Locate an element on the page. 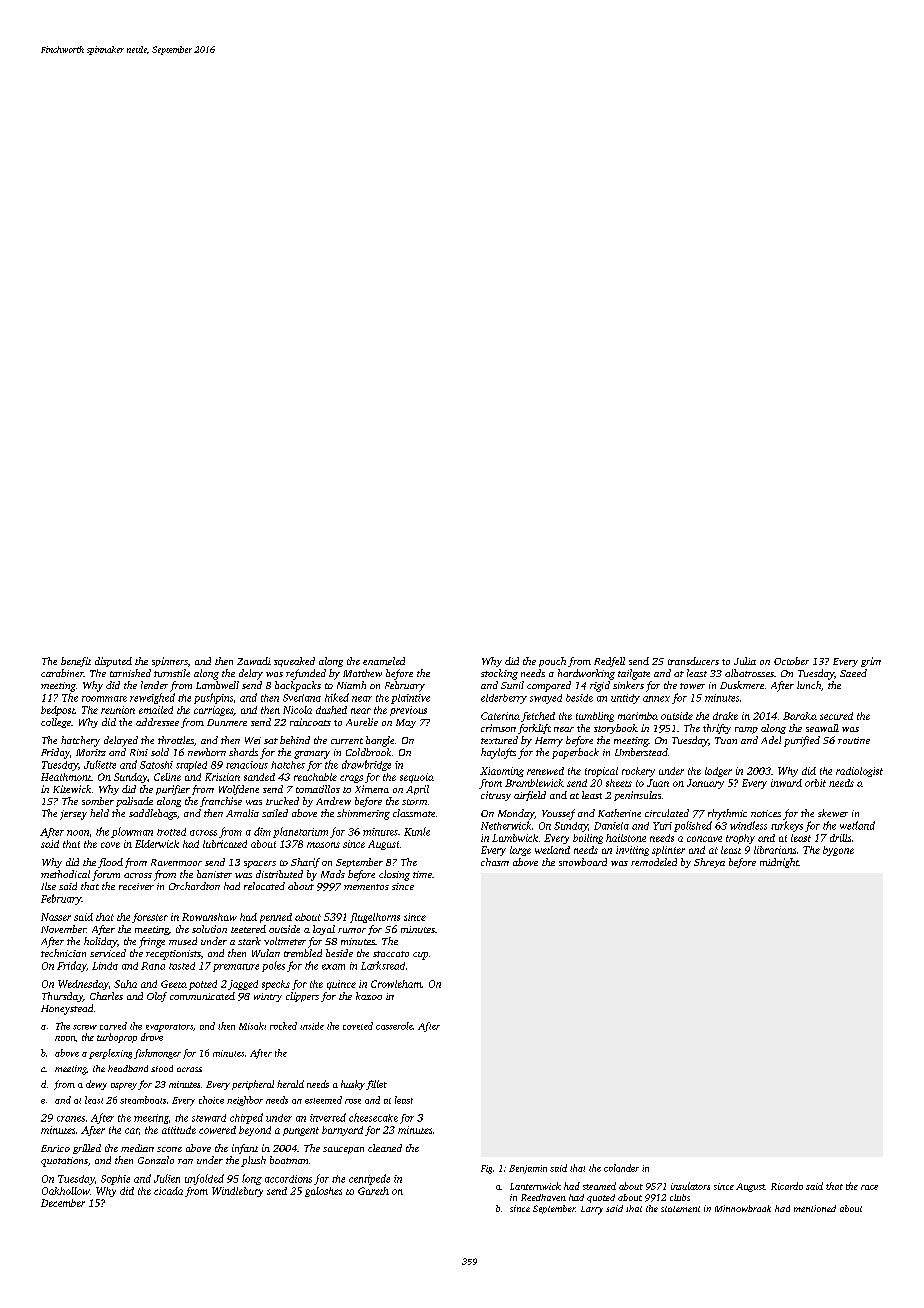  secured is located at coordinates (836, 716).
